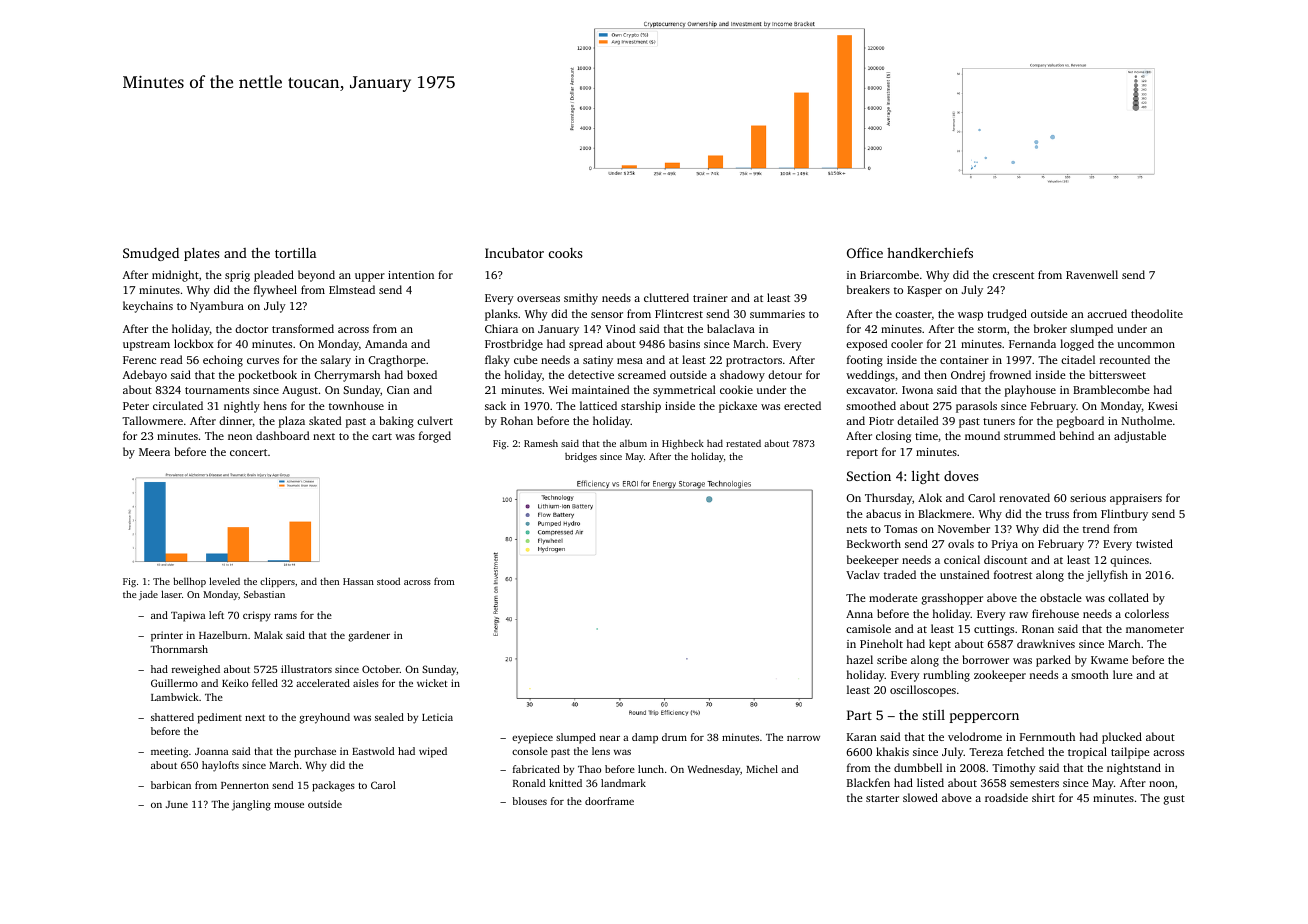  Describe the element at coordinates (917, 420) in the document. I see `detailed` at that location.
